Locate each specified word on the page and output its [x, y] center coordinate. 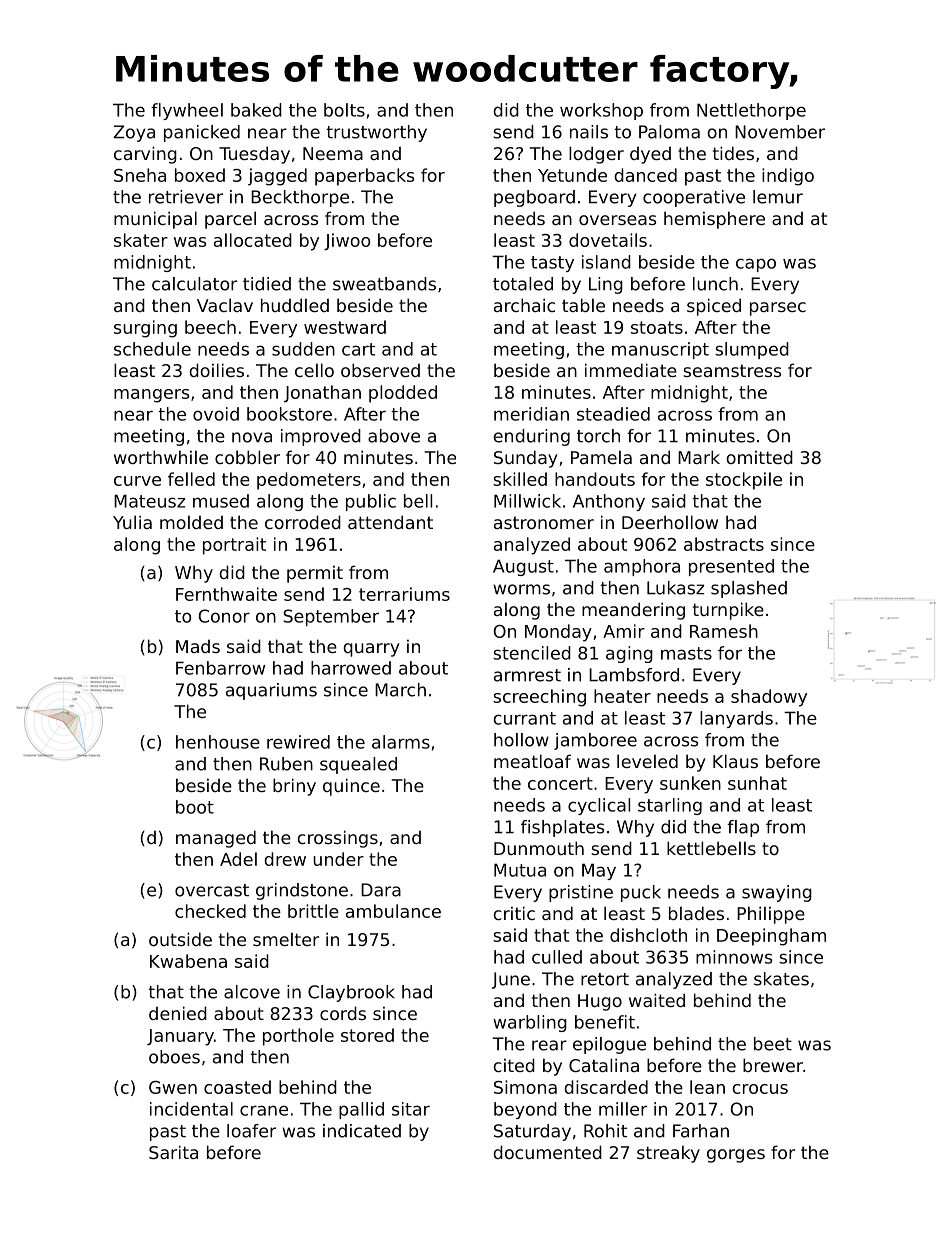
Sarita [173, 1152]
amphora [642, 567]
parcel [230, 220]
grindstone [302, 891]
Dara [381, 890]
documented [547, 1152]
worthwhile [161, 457]
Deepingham [771, 937]
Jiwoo [347, 241]
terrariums [404, 594]
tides [733, 153]
